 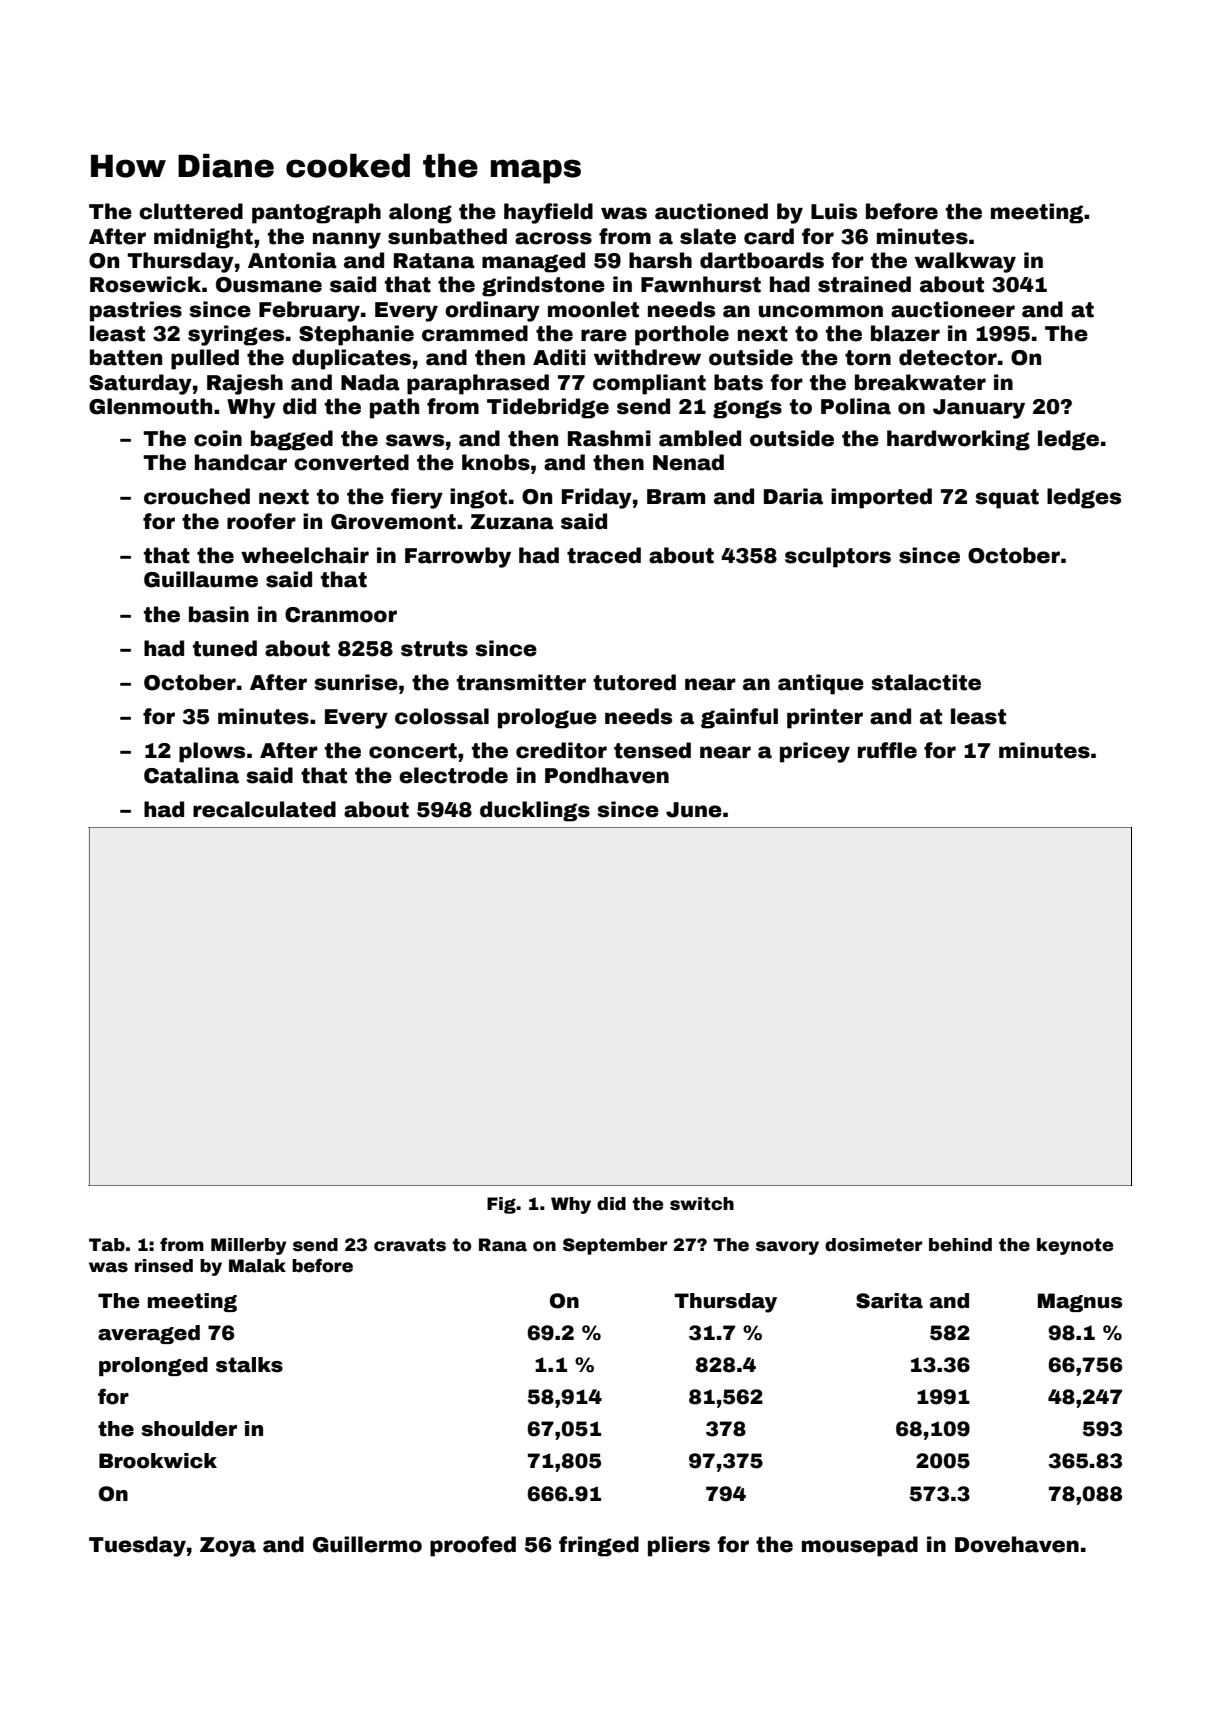 I want to click on Zoya, so click(x=228, y=1547).
